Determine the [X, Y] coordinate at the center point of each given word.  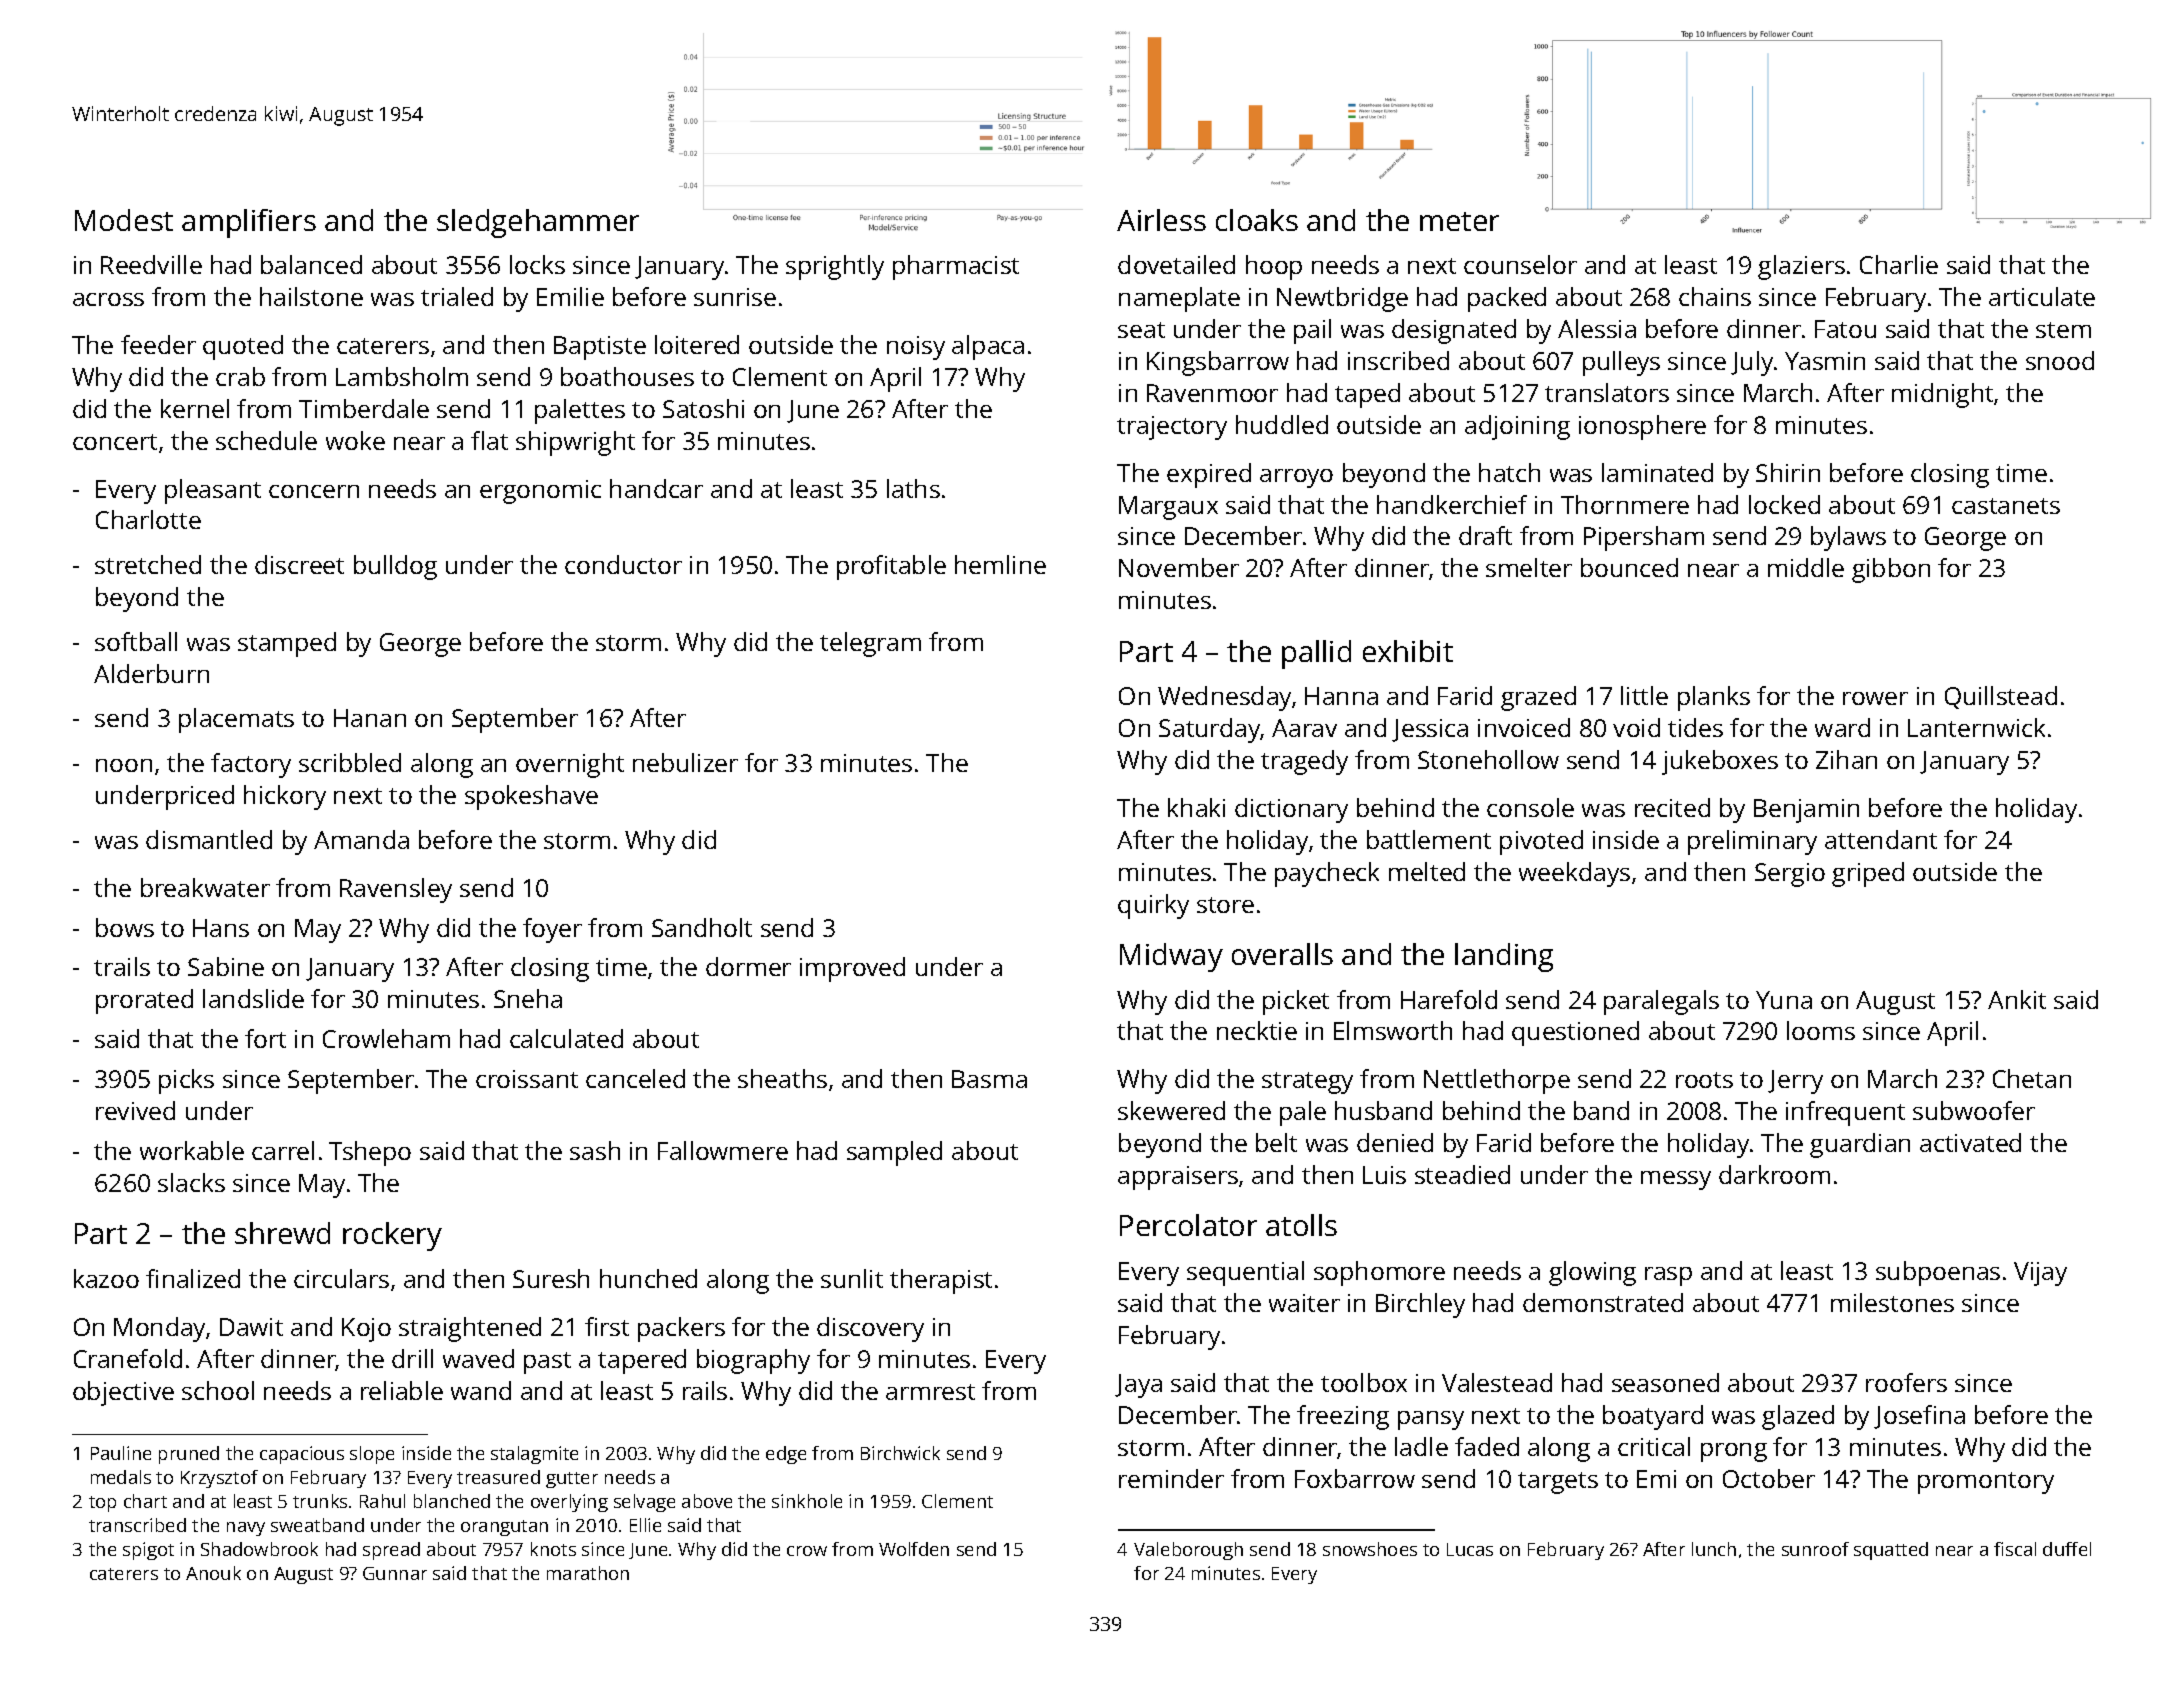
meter [1459, 221]
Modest [124, 220]
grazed [1538, 698]
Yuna [1784, 1000]
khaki [1196, 807]
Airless [1161, 220]
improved [852, 969]
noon [124, 765]
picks [186, 1081]
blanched [452, 1501]
